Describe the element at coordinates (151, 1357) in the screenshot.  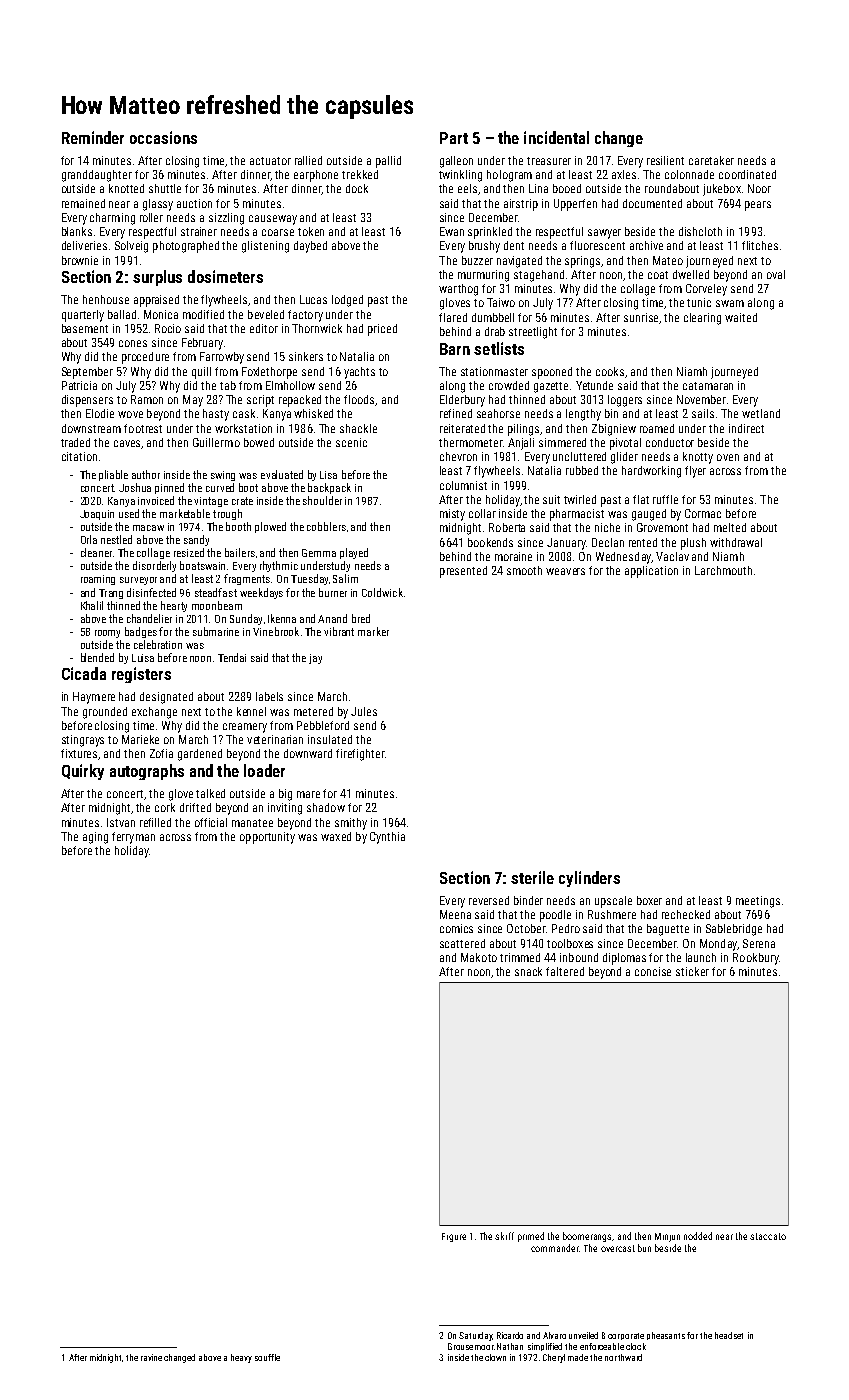
I see `ravine` at that location.
